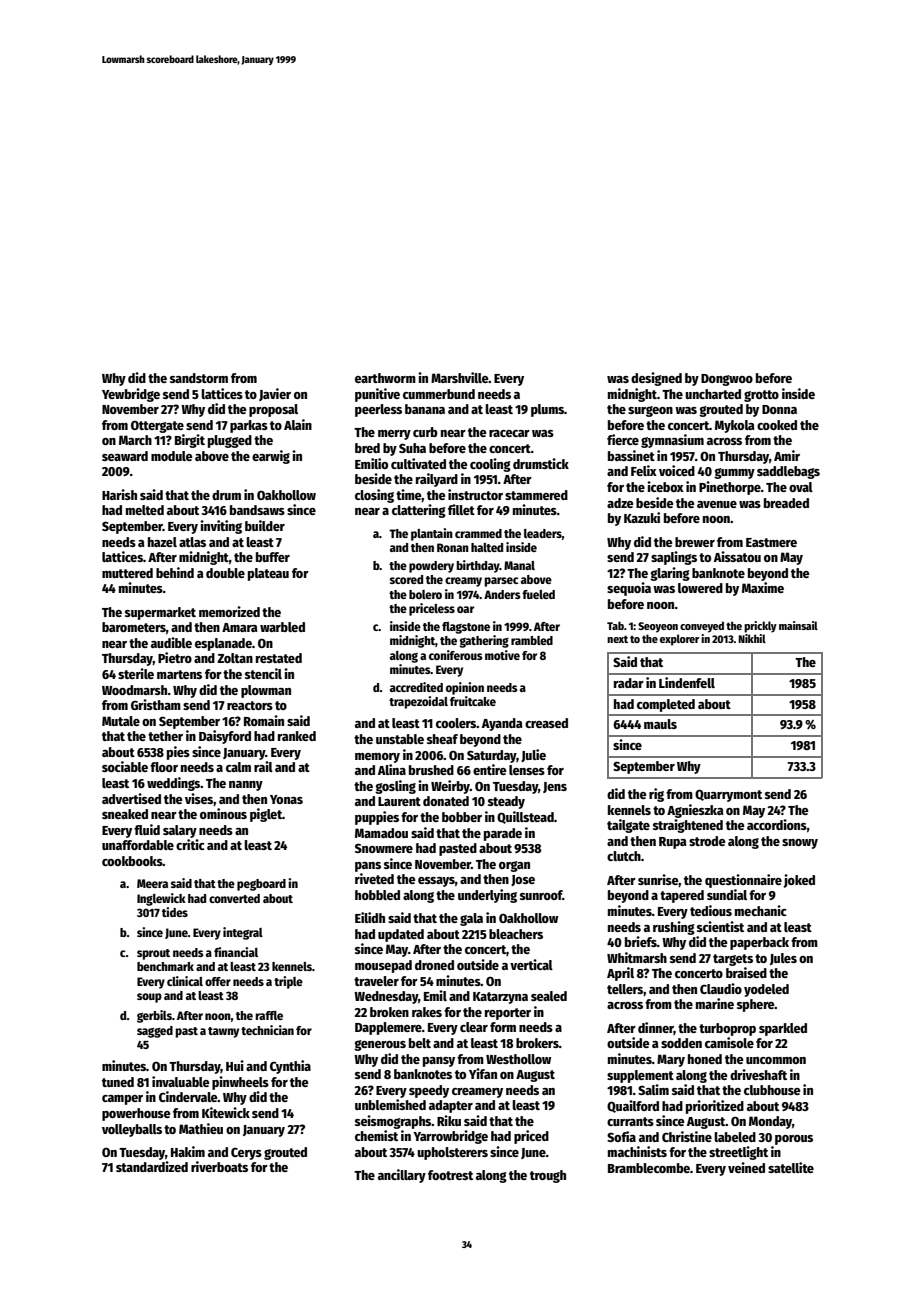 The width and height of the page is (924, 1308). Describe the element at coordinates (298, 424) in the page. I see `Alain` at that location.
